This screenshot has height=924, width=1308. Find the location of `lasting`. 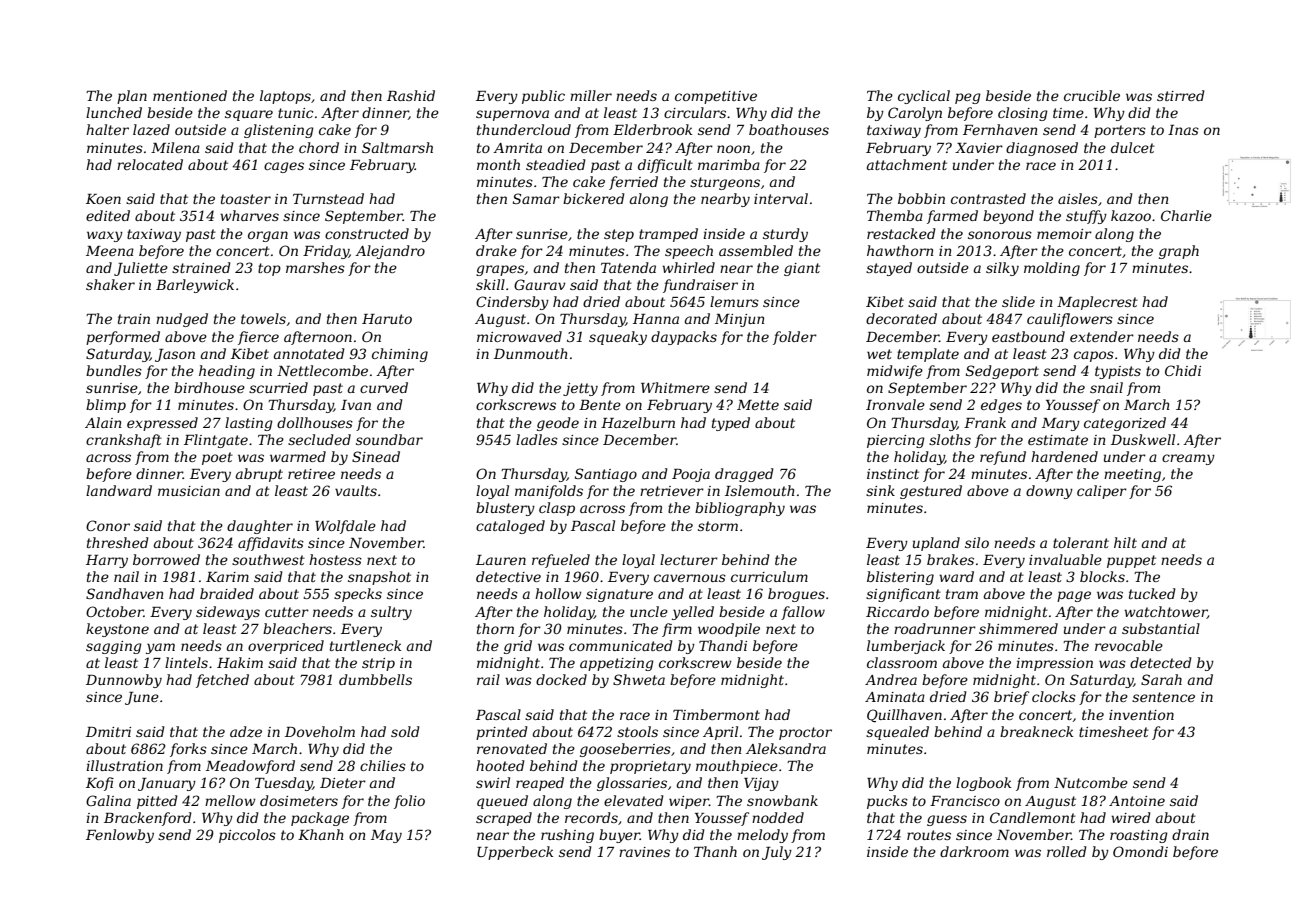

lasting is located at coordinates (249, 424).
